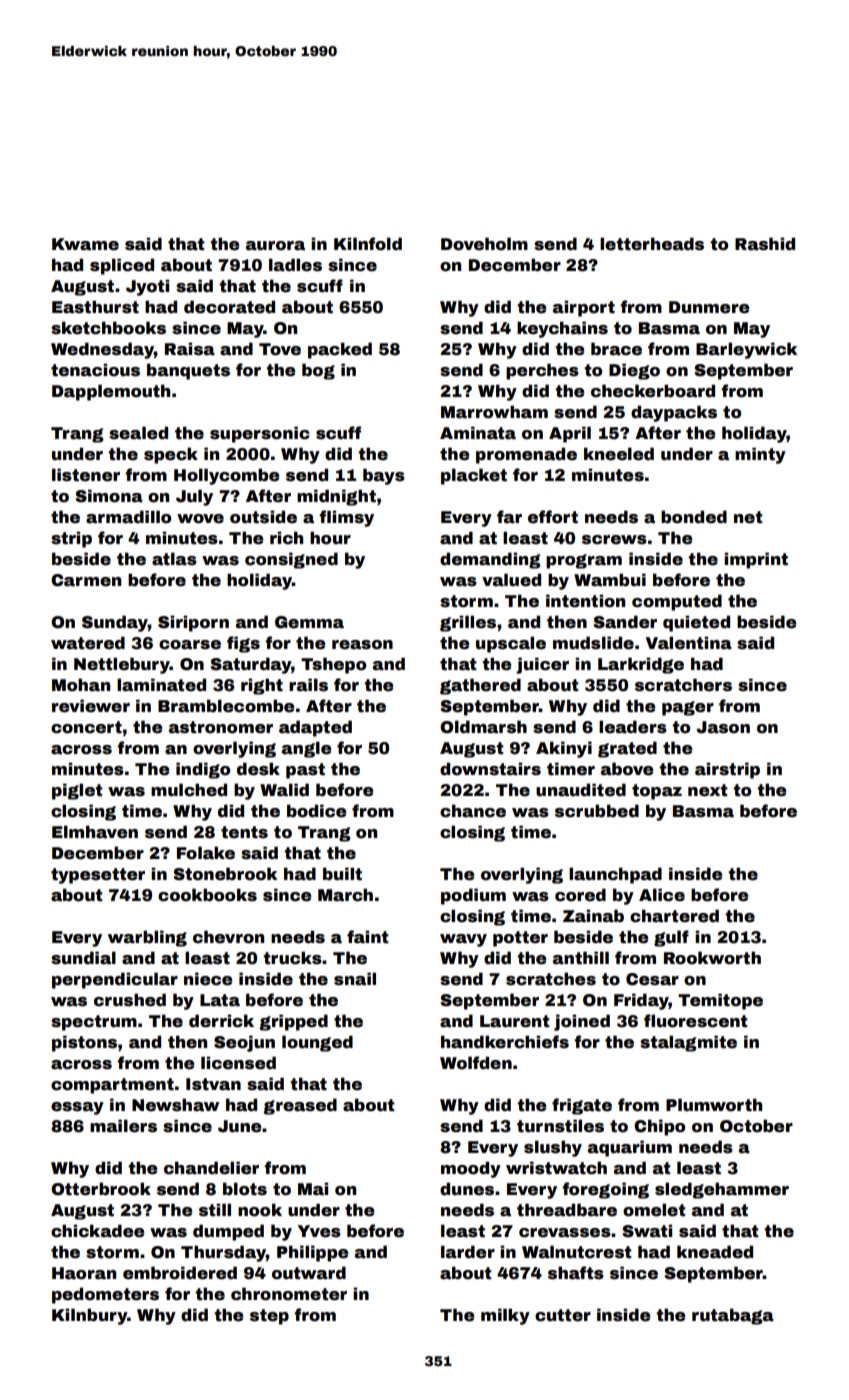  Describe the element at coordinates (122, 266) in the screenshot. I see `spliced` at that location.
